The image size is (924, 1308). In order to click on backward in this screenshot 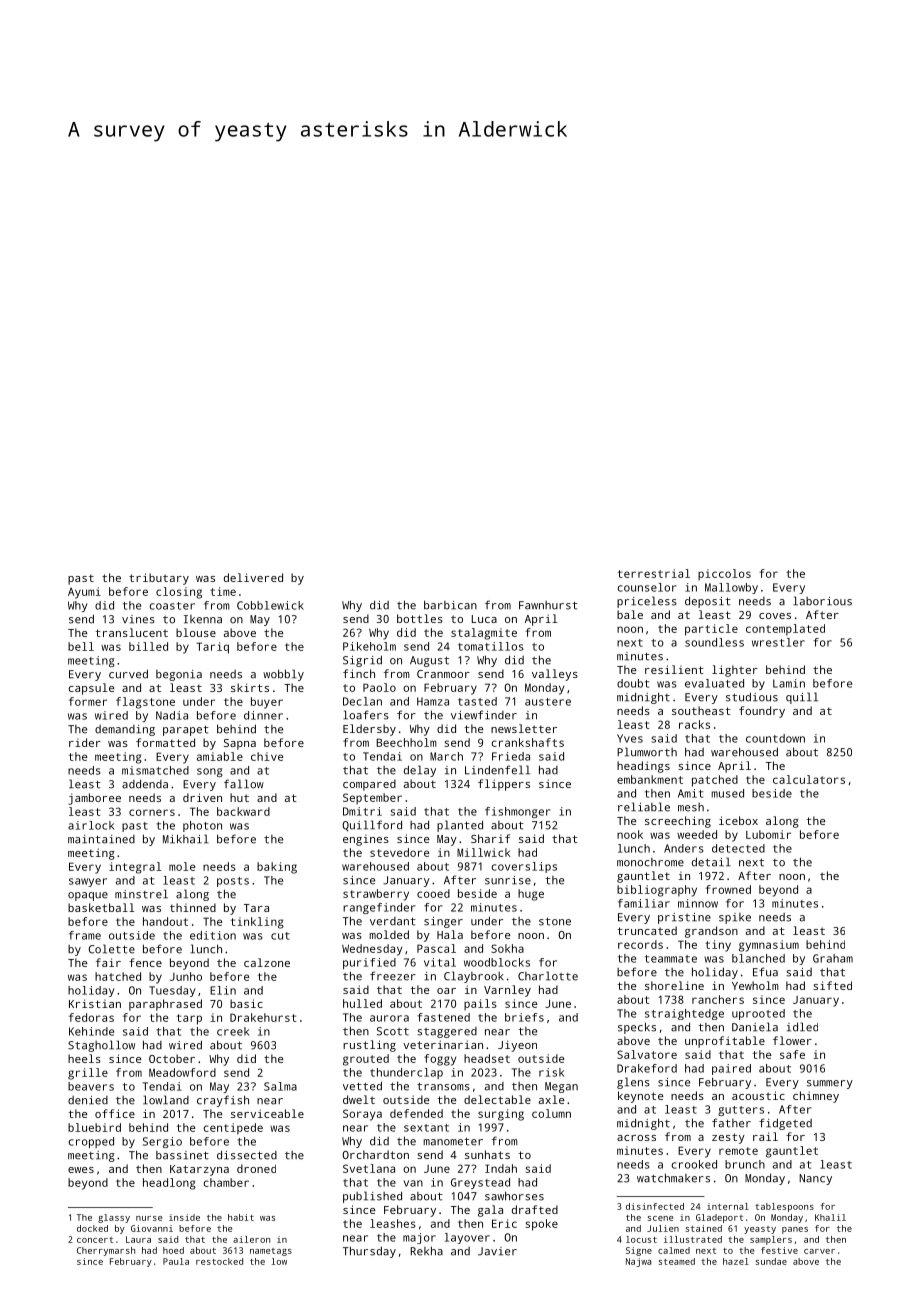, I will do `click(243, 811)`.
